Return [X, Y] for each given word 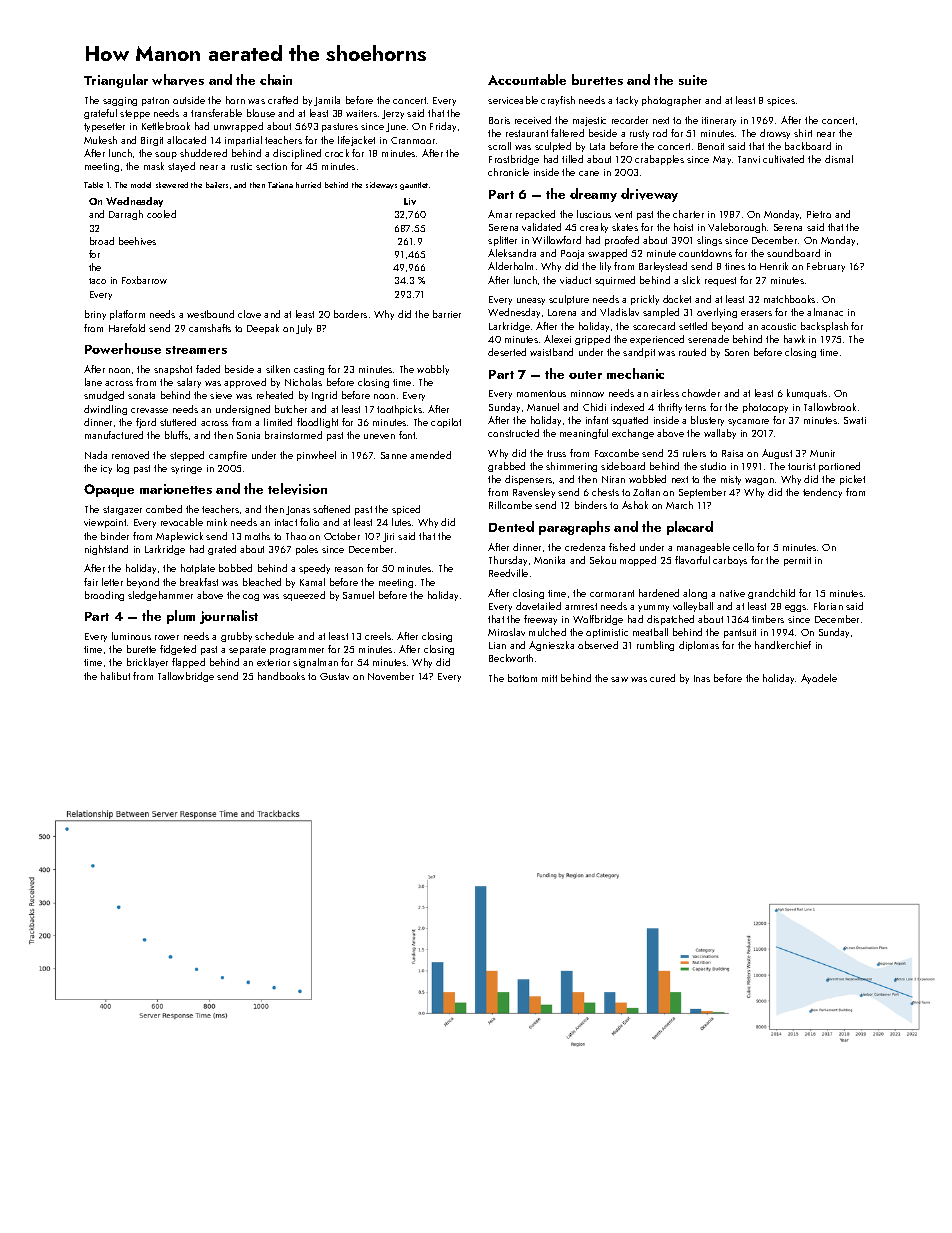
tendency [822, 493]
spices [781, 101]
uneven [379, 436]
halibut [115, 676]
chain [276, 79]
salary [189, 383]
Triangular [116, 81]
